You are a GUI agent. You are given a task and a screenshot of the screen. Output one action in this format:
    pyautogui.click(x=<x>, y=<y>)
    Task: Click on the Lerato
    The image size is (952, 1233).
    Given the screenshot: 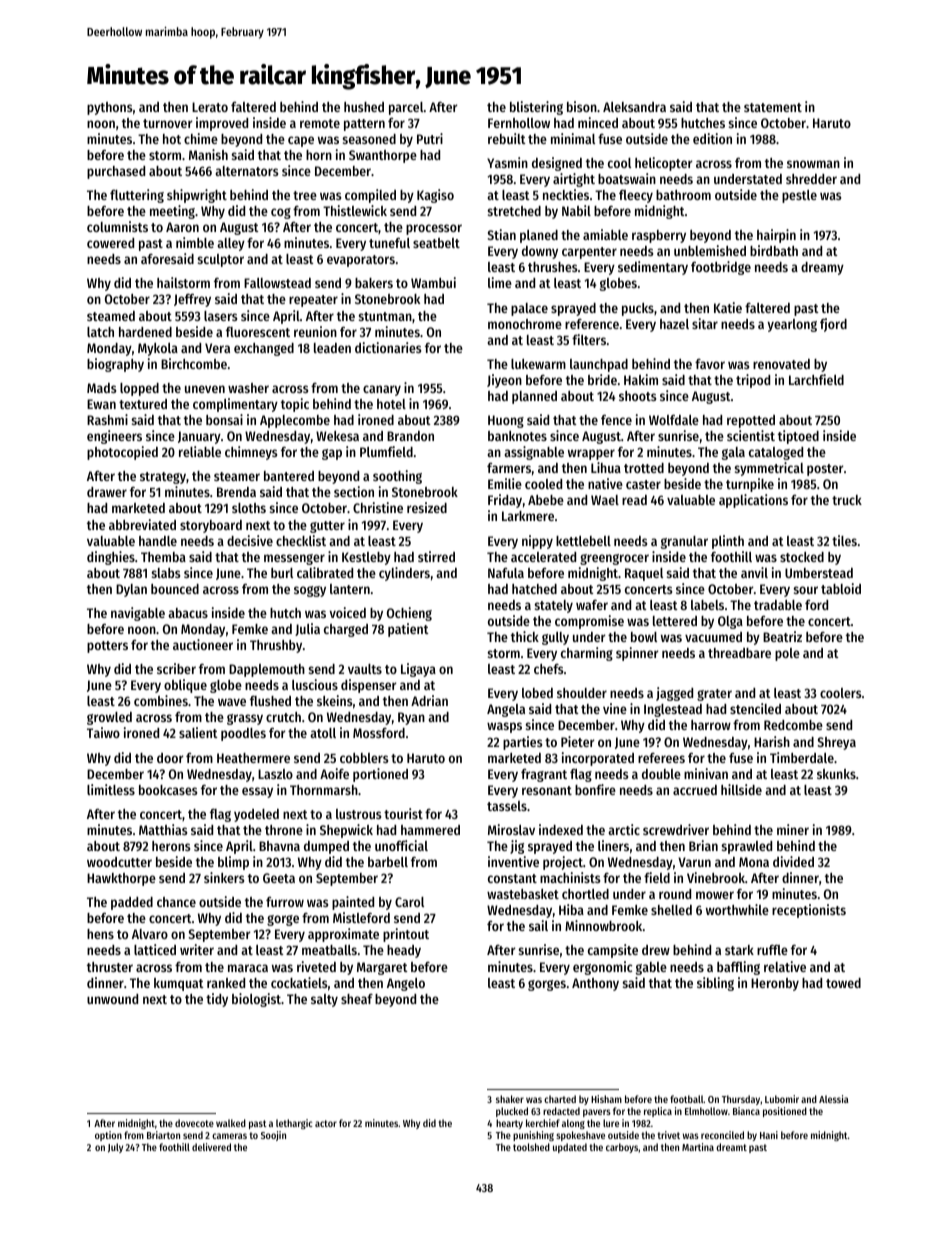 What is the action you would take?
    pyautogui.click(x=210, y=107)
